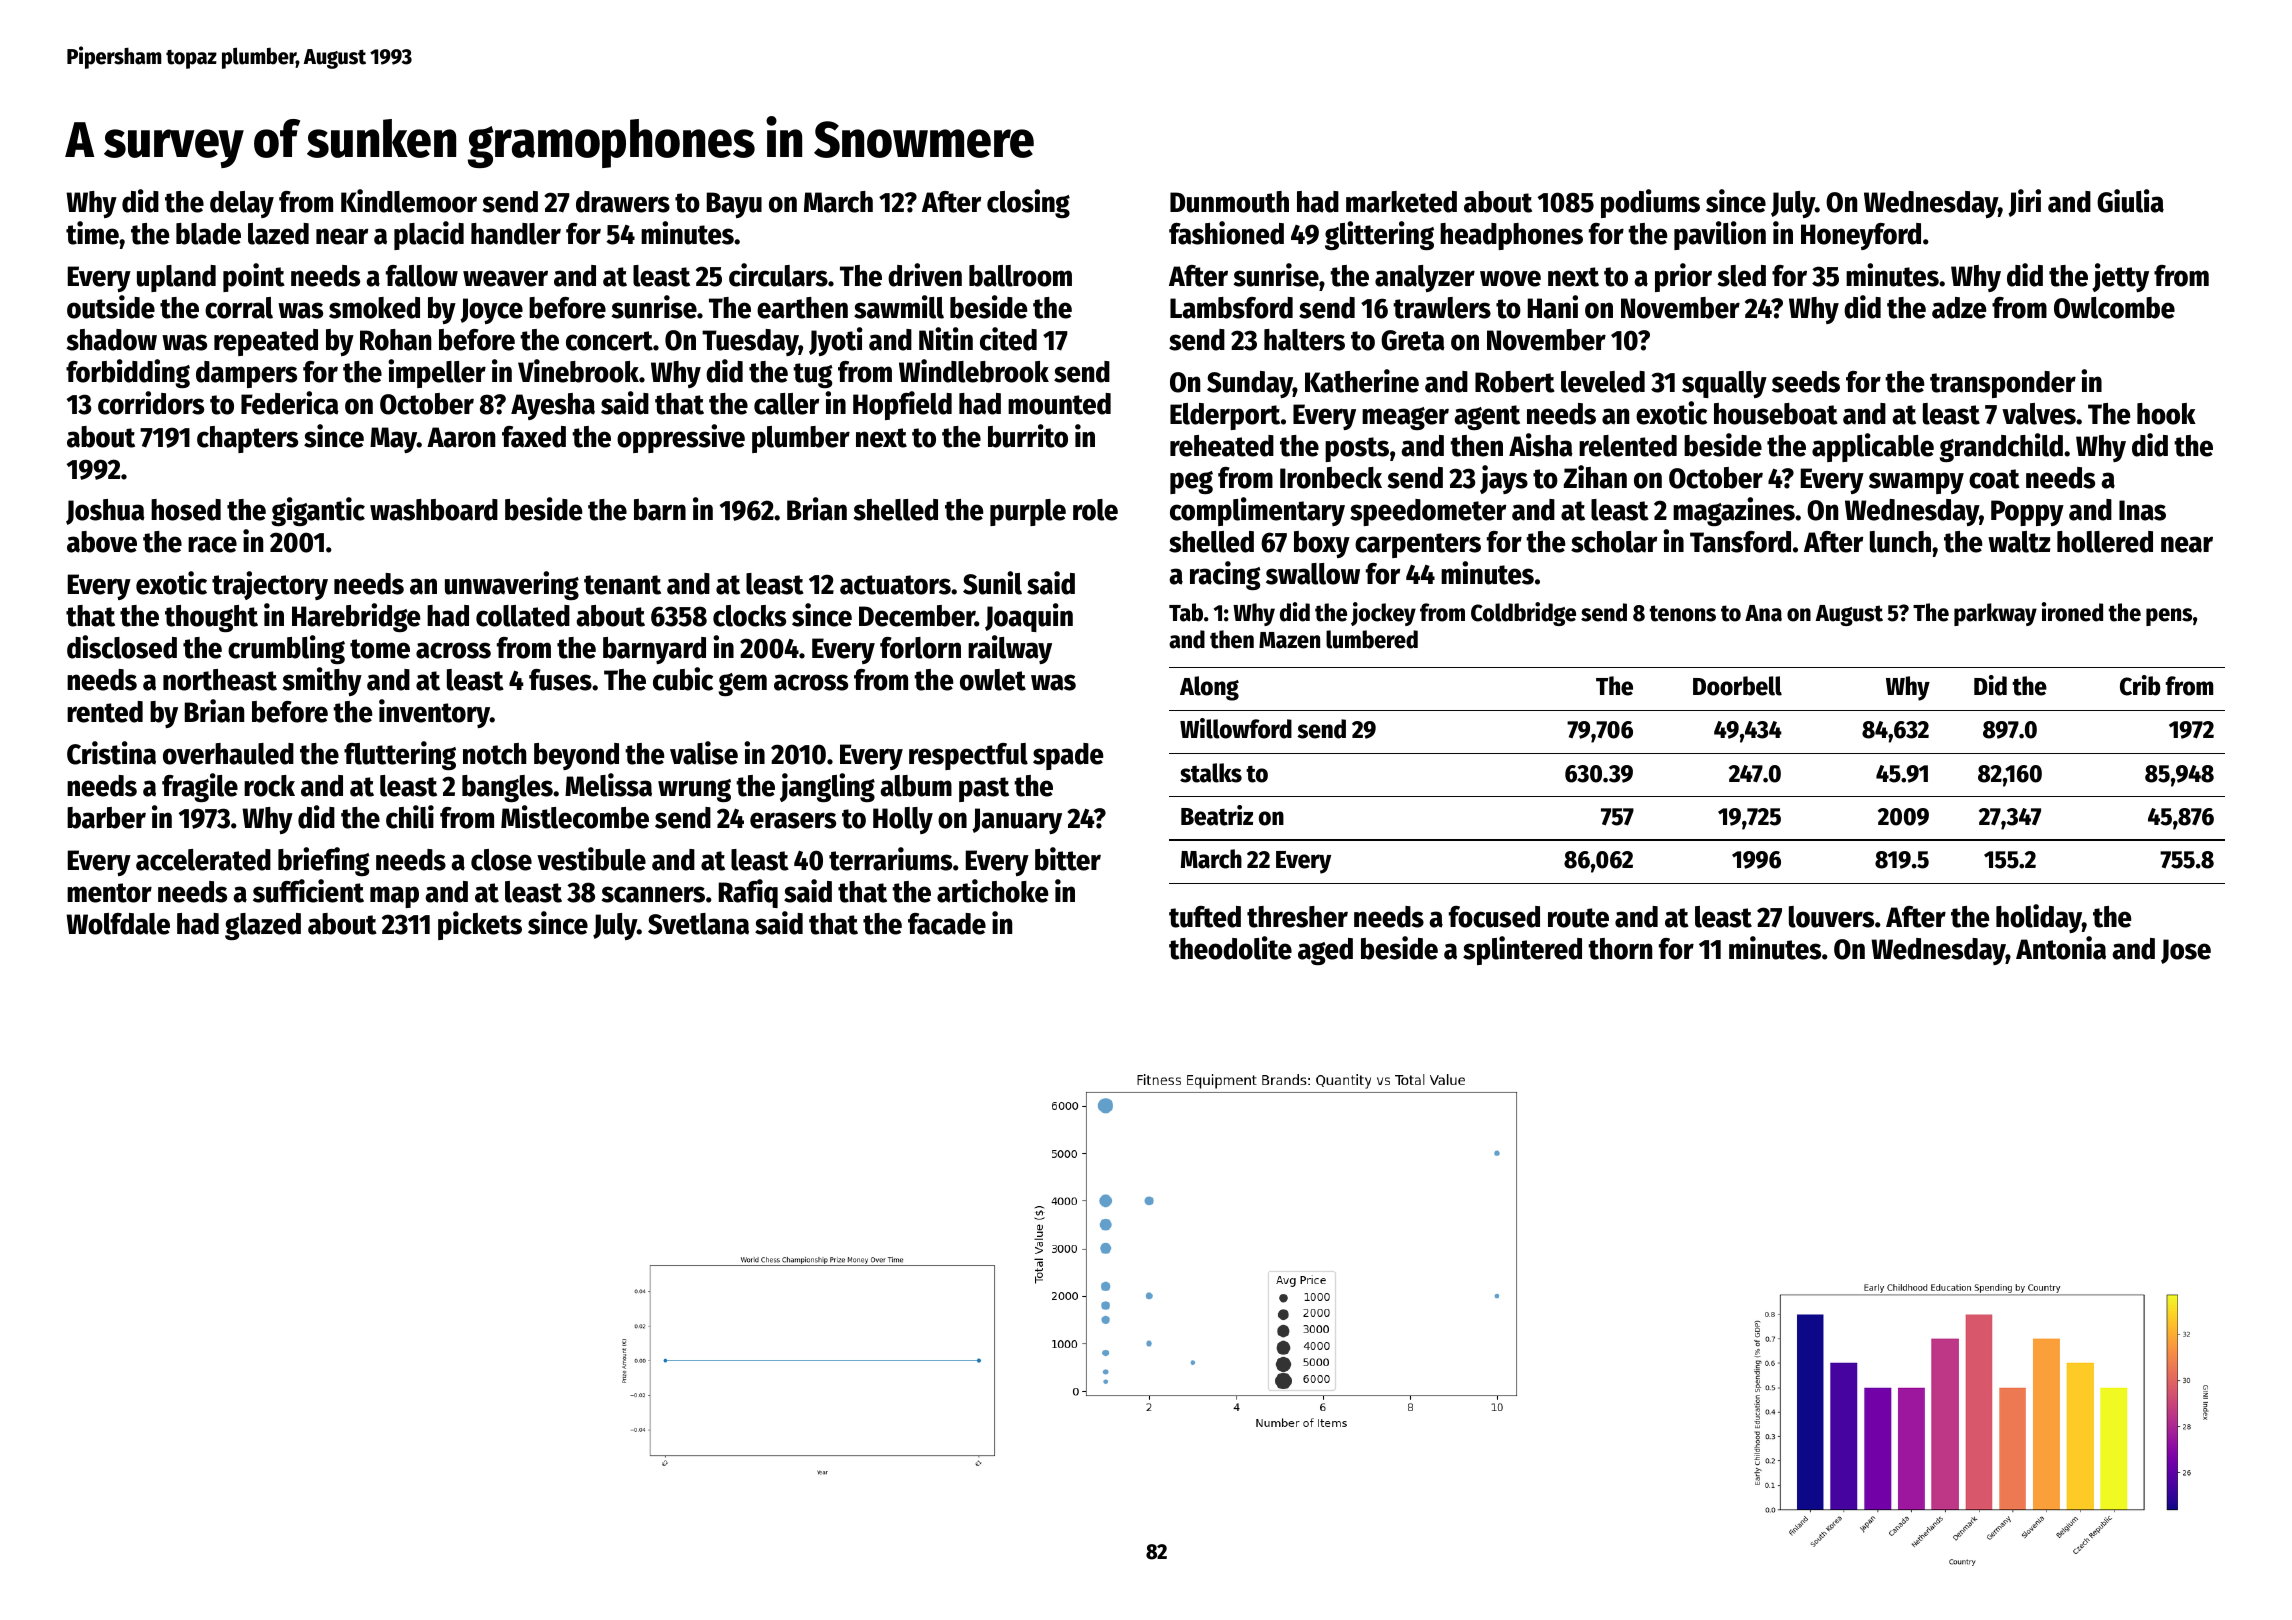 The image size is (2292, 1620). What do you see at coordinates (974, 371) in the screenshot?
I see `Windlebrook` at bounding box center [974, 371].
